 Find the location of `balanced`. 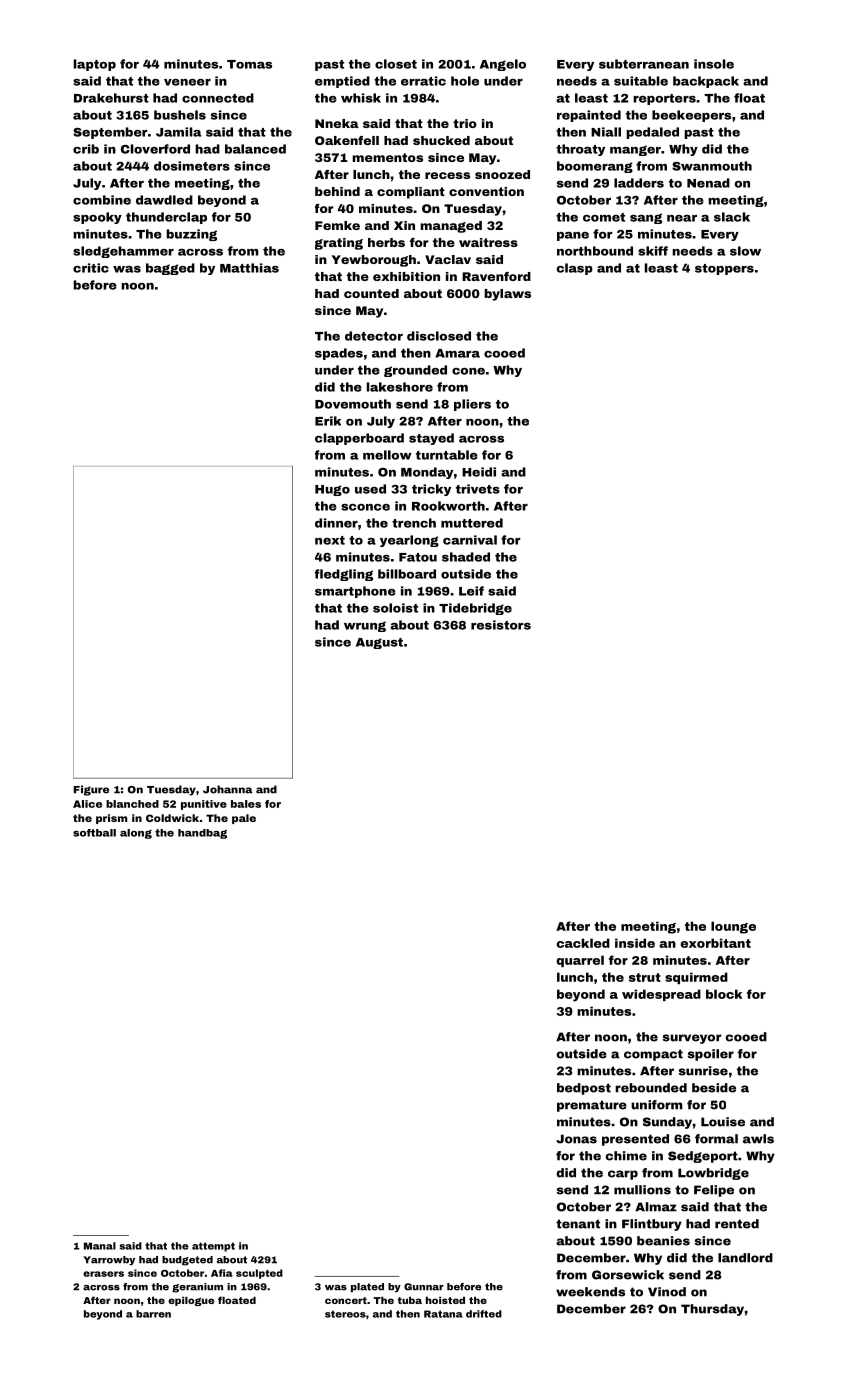

balanced is located at coordinates (255, 149).
